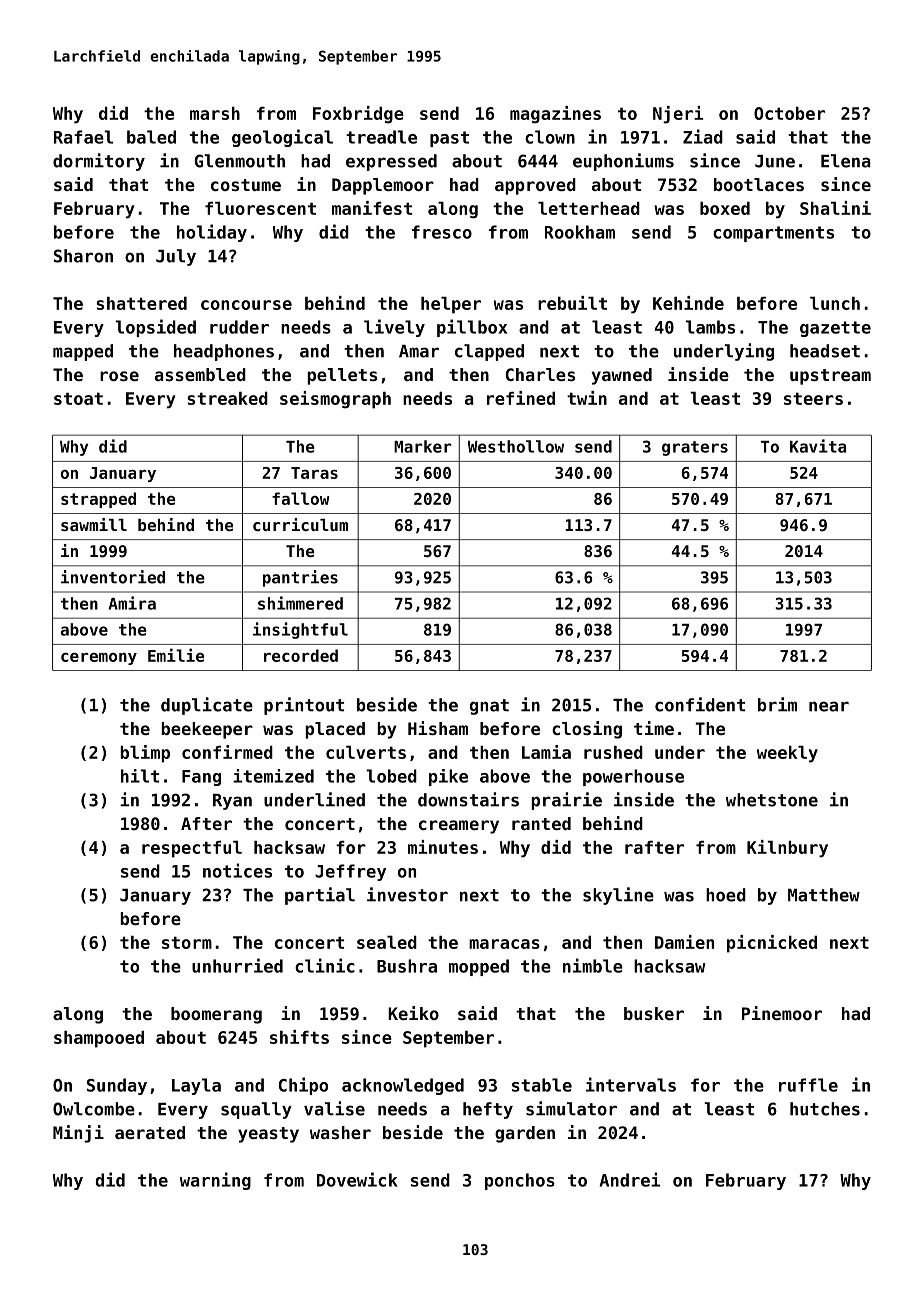 The width and height of the document is (924, 1308). What do you see at coordinates (700, 704) in the document?
I see `confident` at bounding box center [700, 704].
